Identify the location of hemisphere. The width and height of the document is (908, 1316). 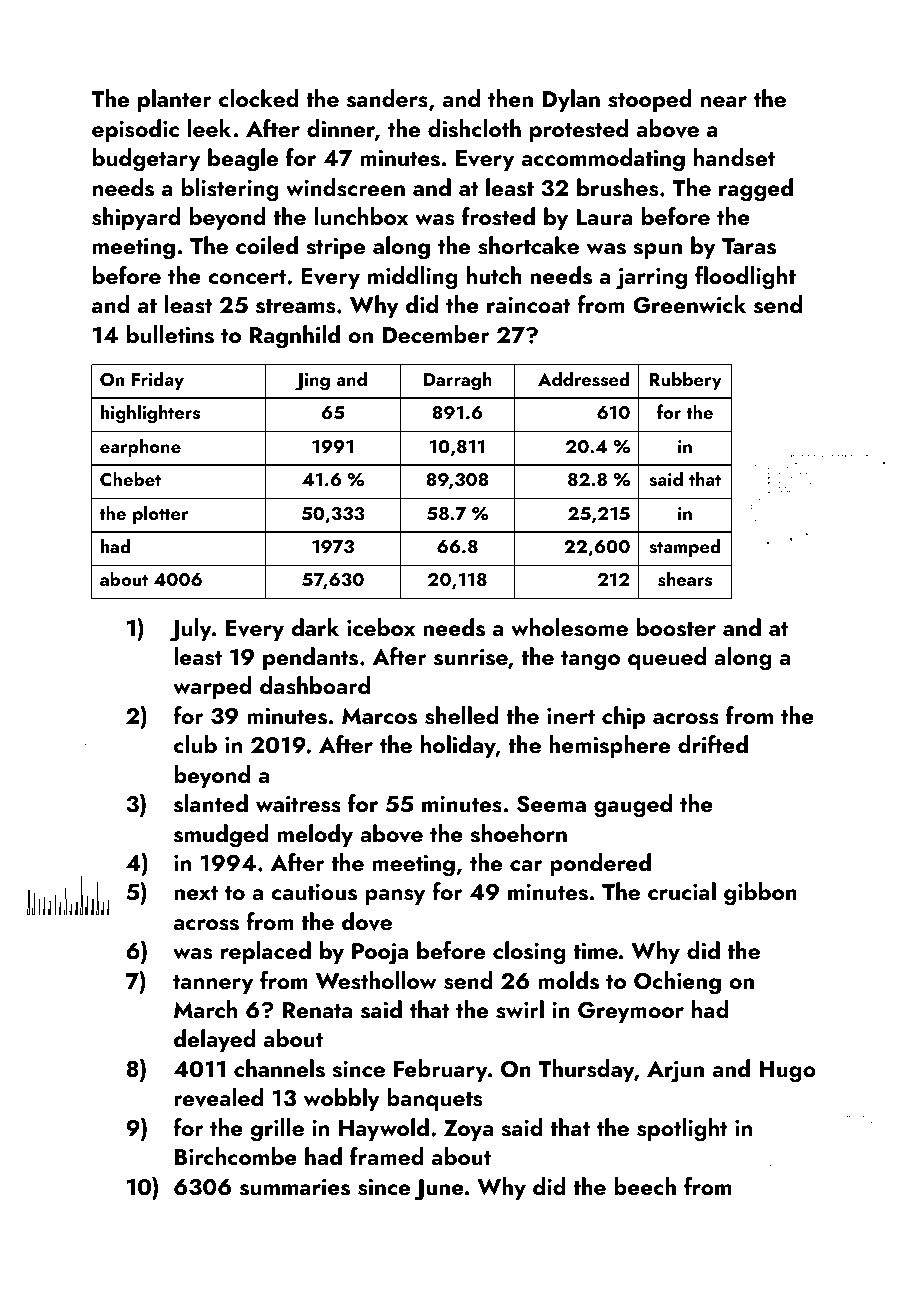
(609, 746).
